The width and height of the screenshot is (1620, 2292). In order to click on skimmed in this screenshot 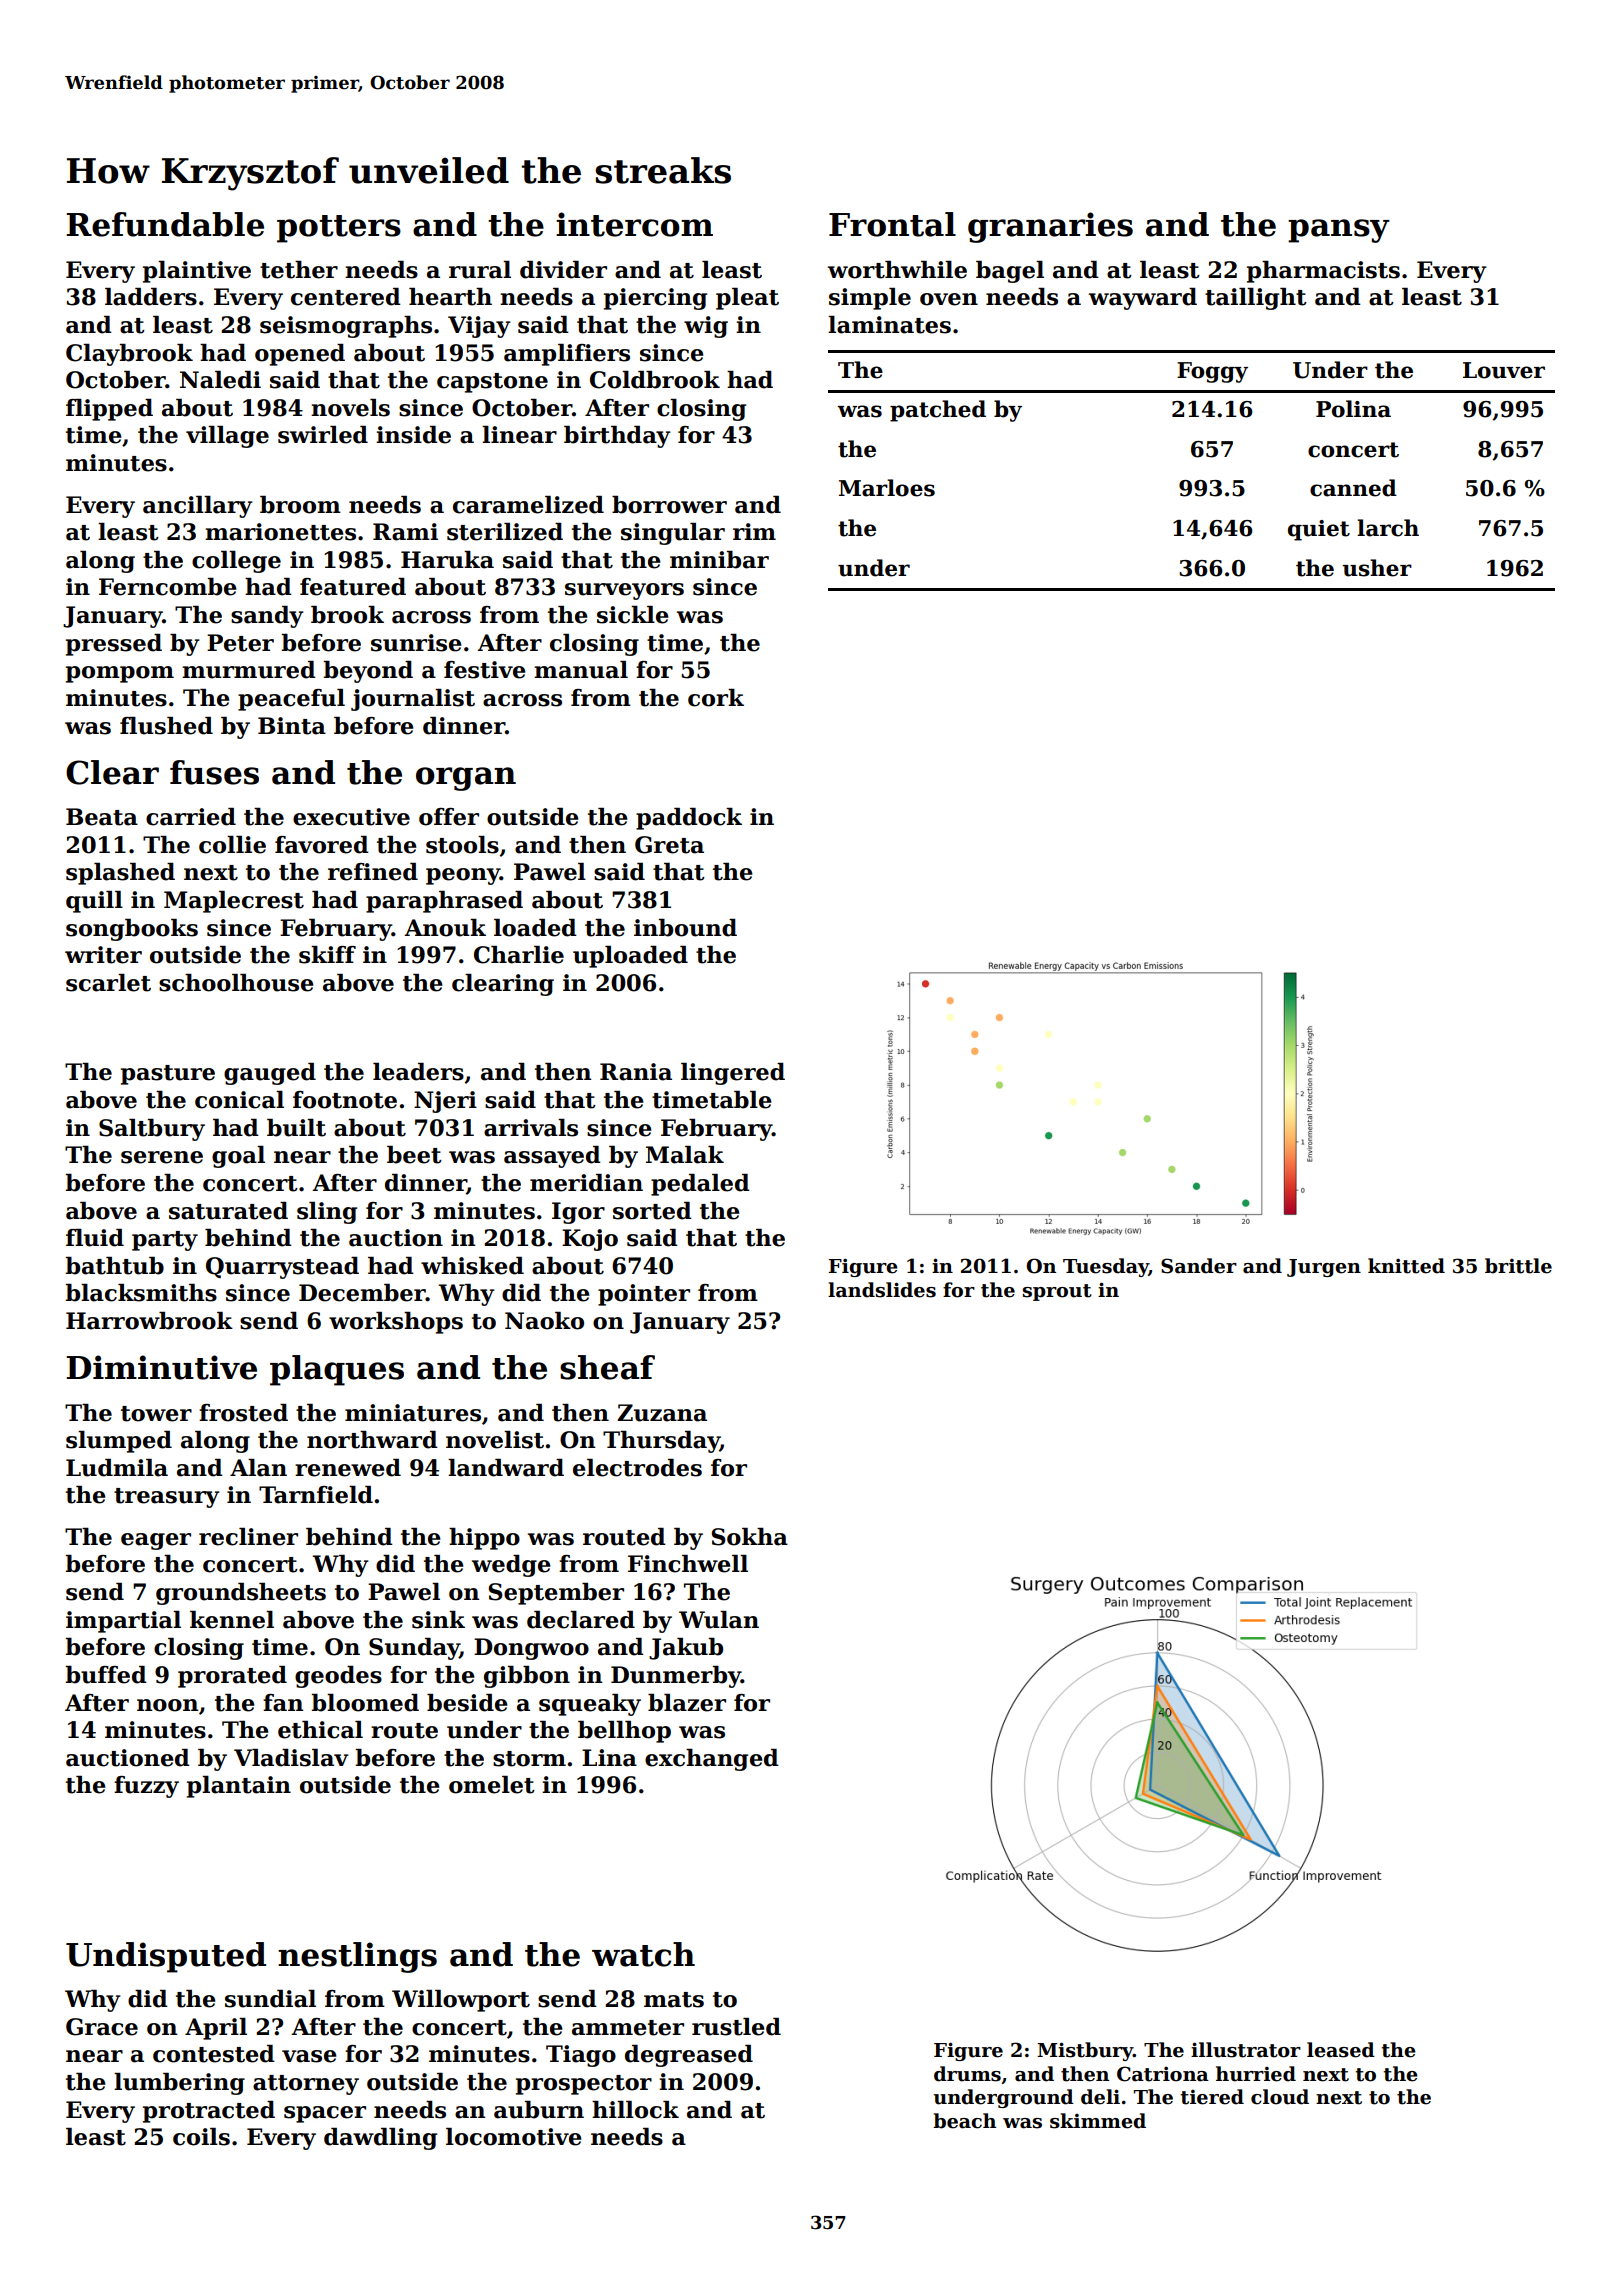, I will do `click(1098, 2121)`.
